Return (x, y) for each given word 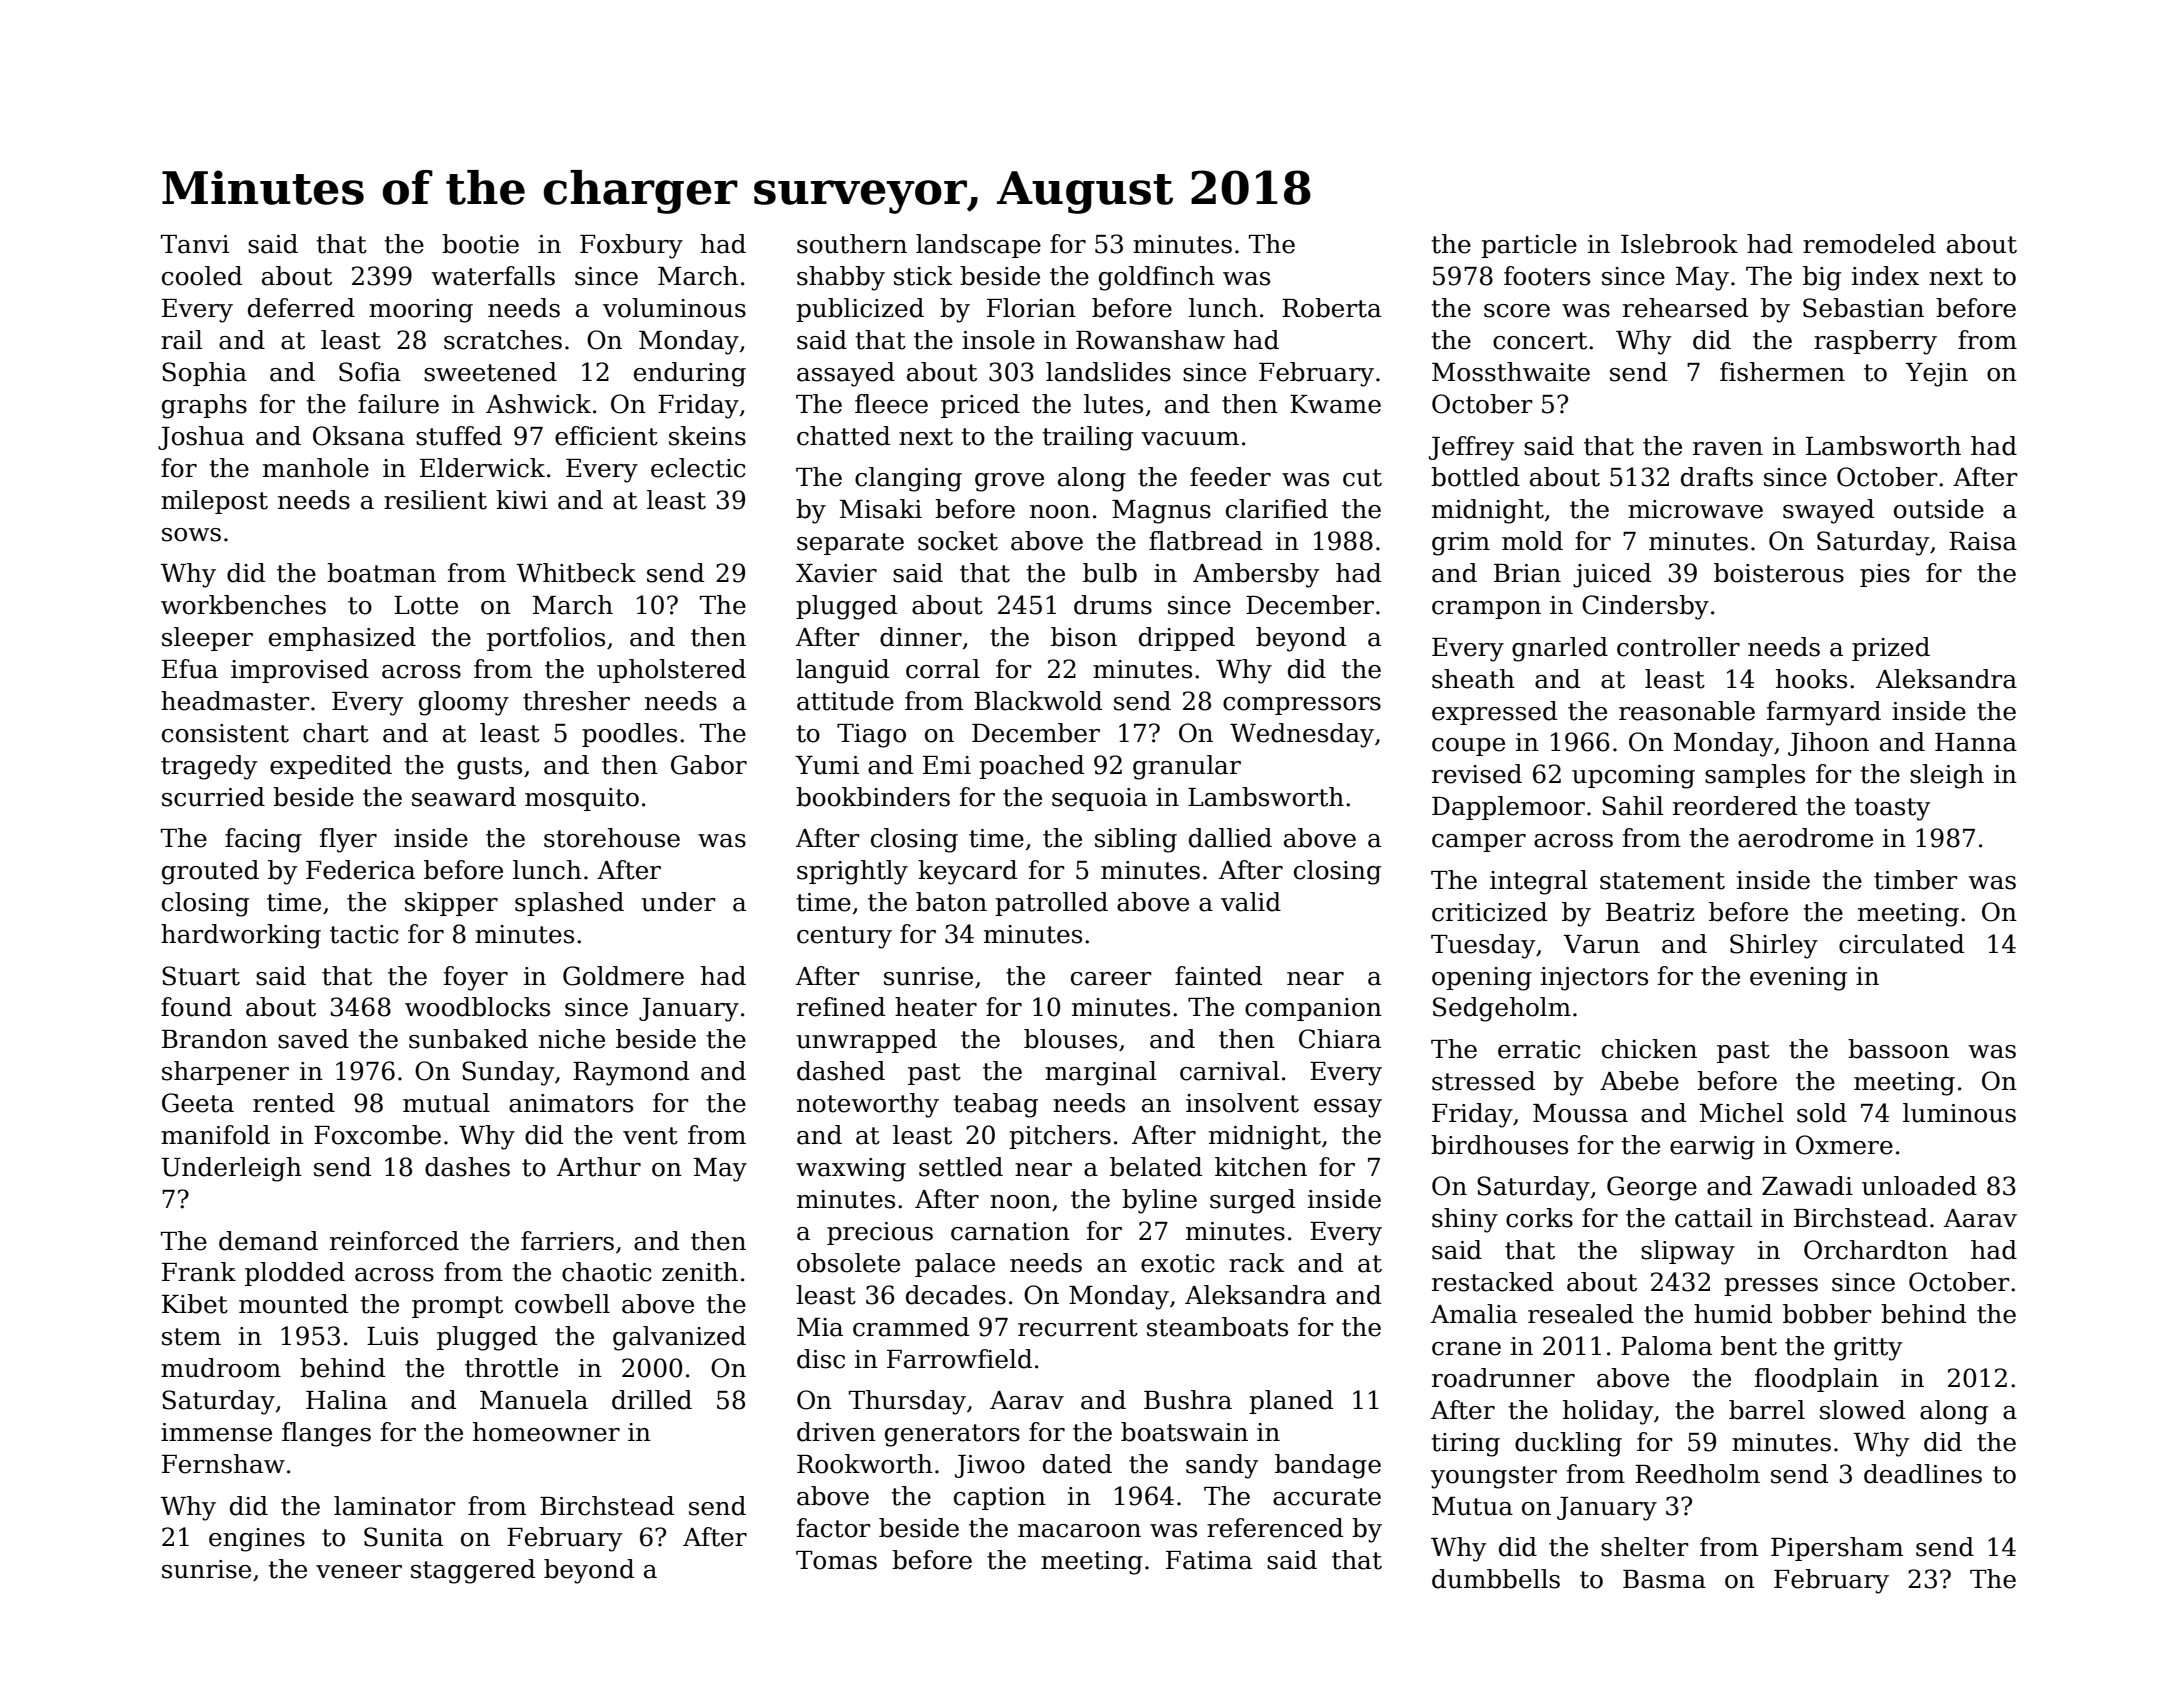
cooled (202, 276)
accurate (1327, 1497)
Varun (1601, 944)
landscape (978, 246)
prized (1891, 649)
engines (257, 1540)
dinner (921, 637)
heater (936, 1007)
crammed (911, 1327)
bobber (1827, 1314)
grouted (210, 872)
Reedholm (1697, 1474)
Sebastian (1863, 308)
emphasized (342, 639)
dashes (467, 1167)
